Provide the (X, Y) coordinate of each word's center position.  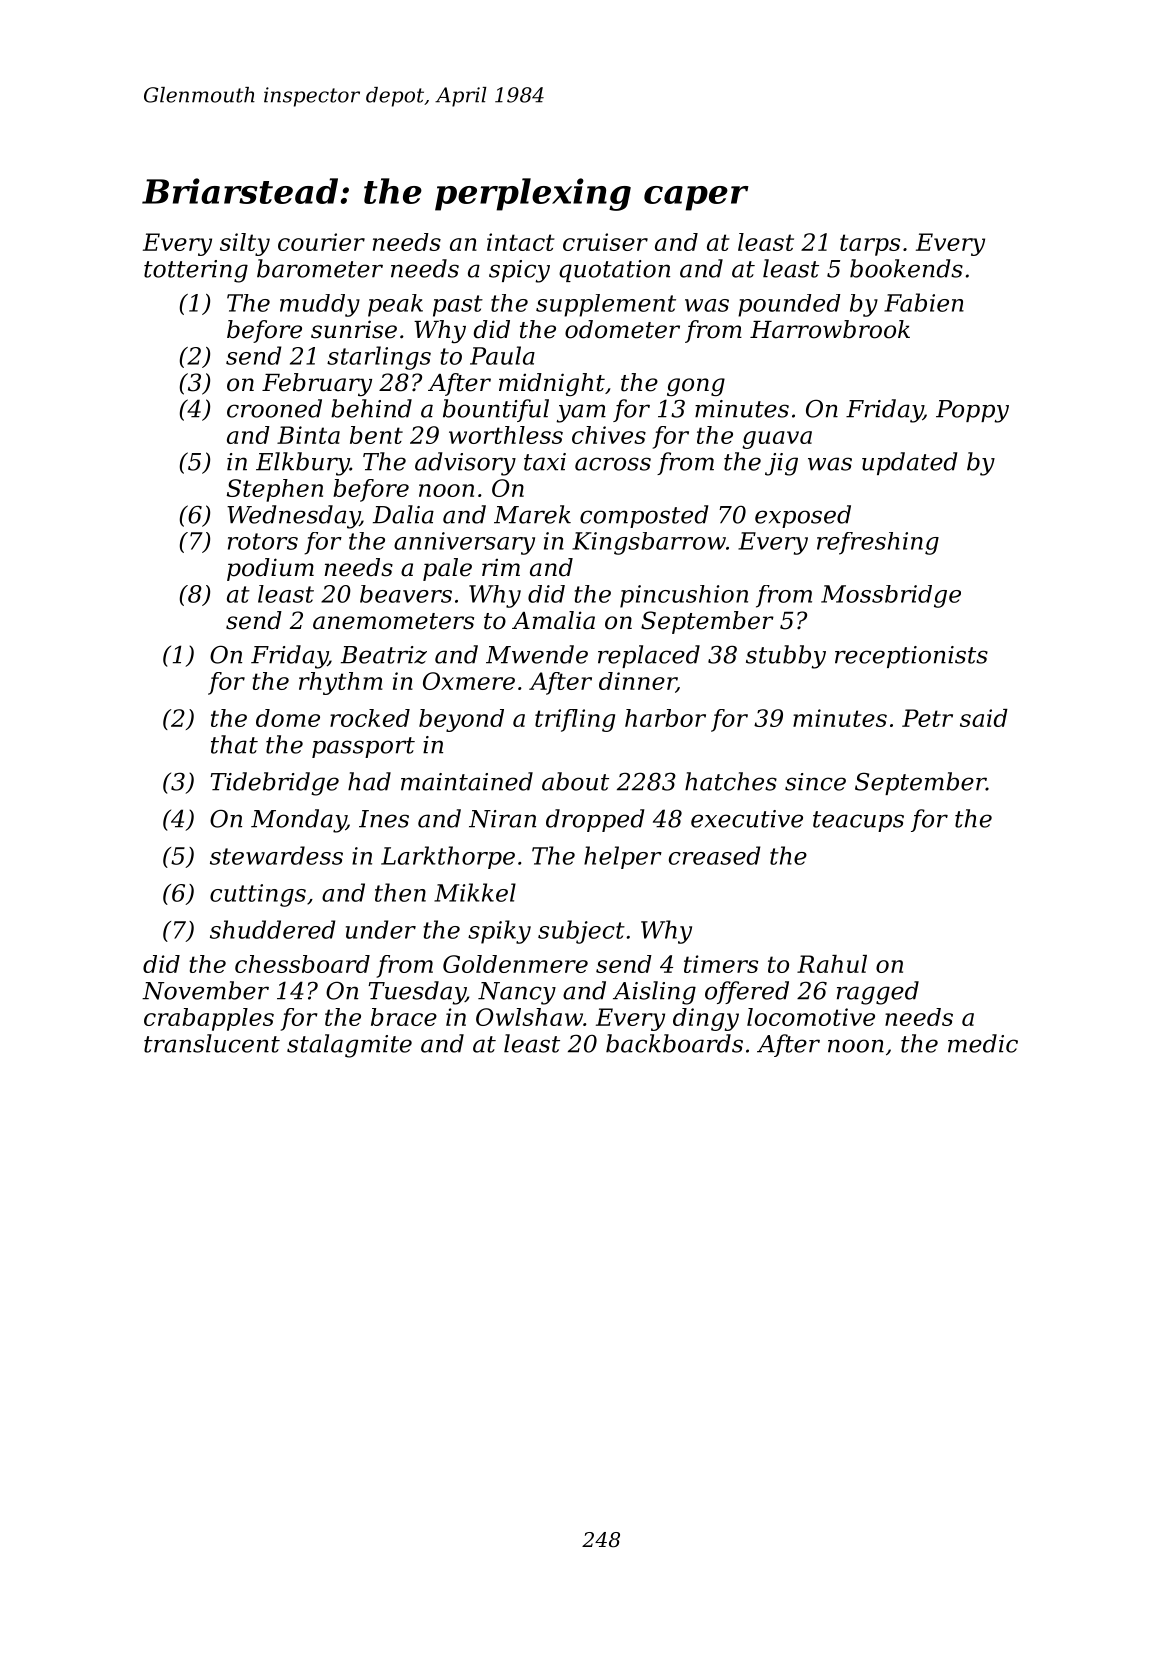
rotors (263, 541)
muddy (320, 305)
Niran (502, 819)
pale (447, 569)
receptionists (911, 657)
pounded (789, 305)
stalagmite (349, 1046)
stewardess (276, 855)
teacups (858, 821)
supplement (606, 305)
